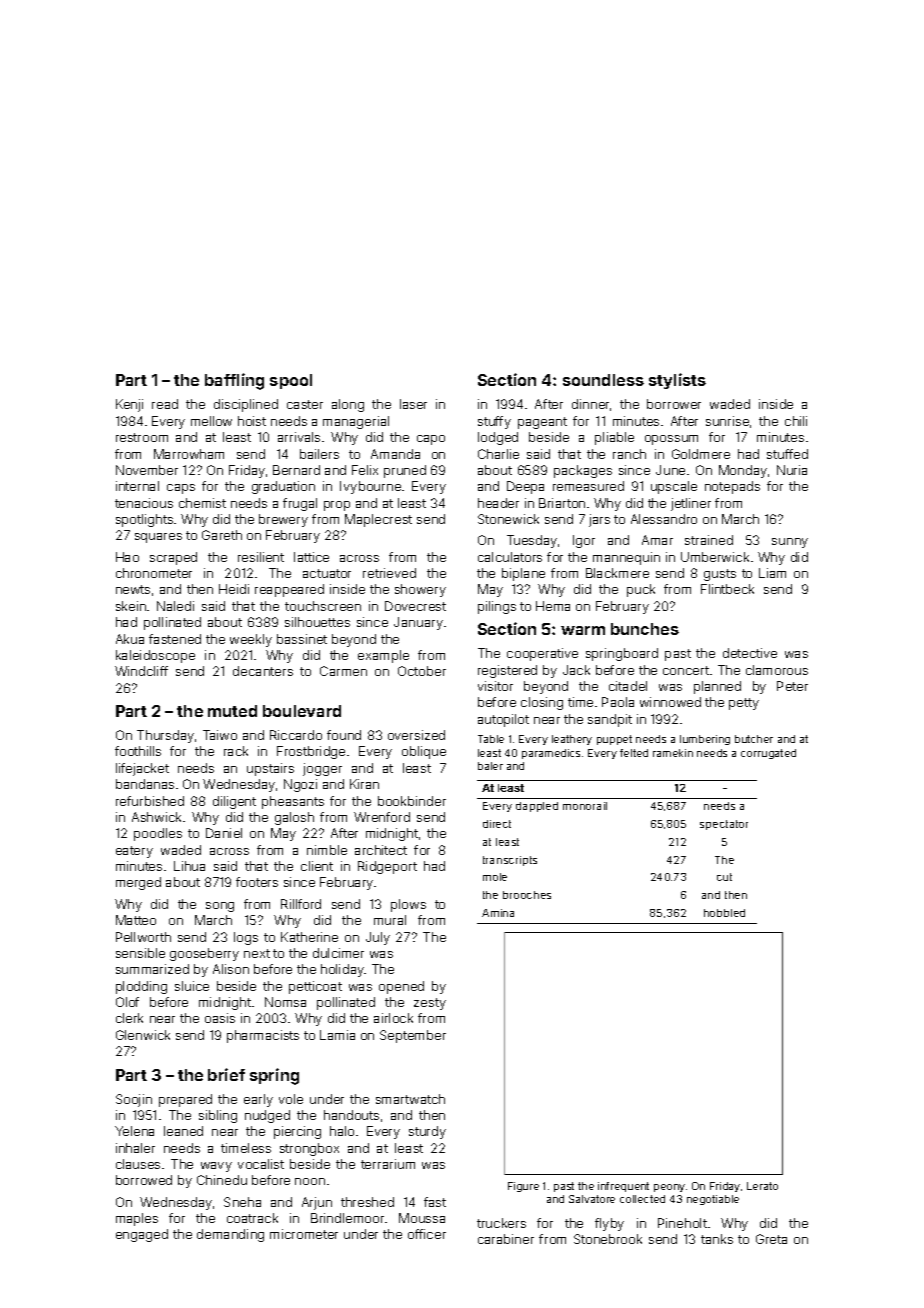  I want to click on demanding, so click(230, 1235).
